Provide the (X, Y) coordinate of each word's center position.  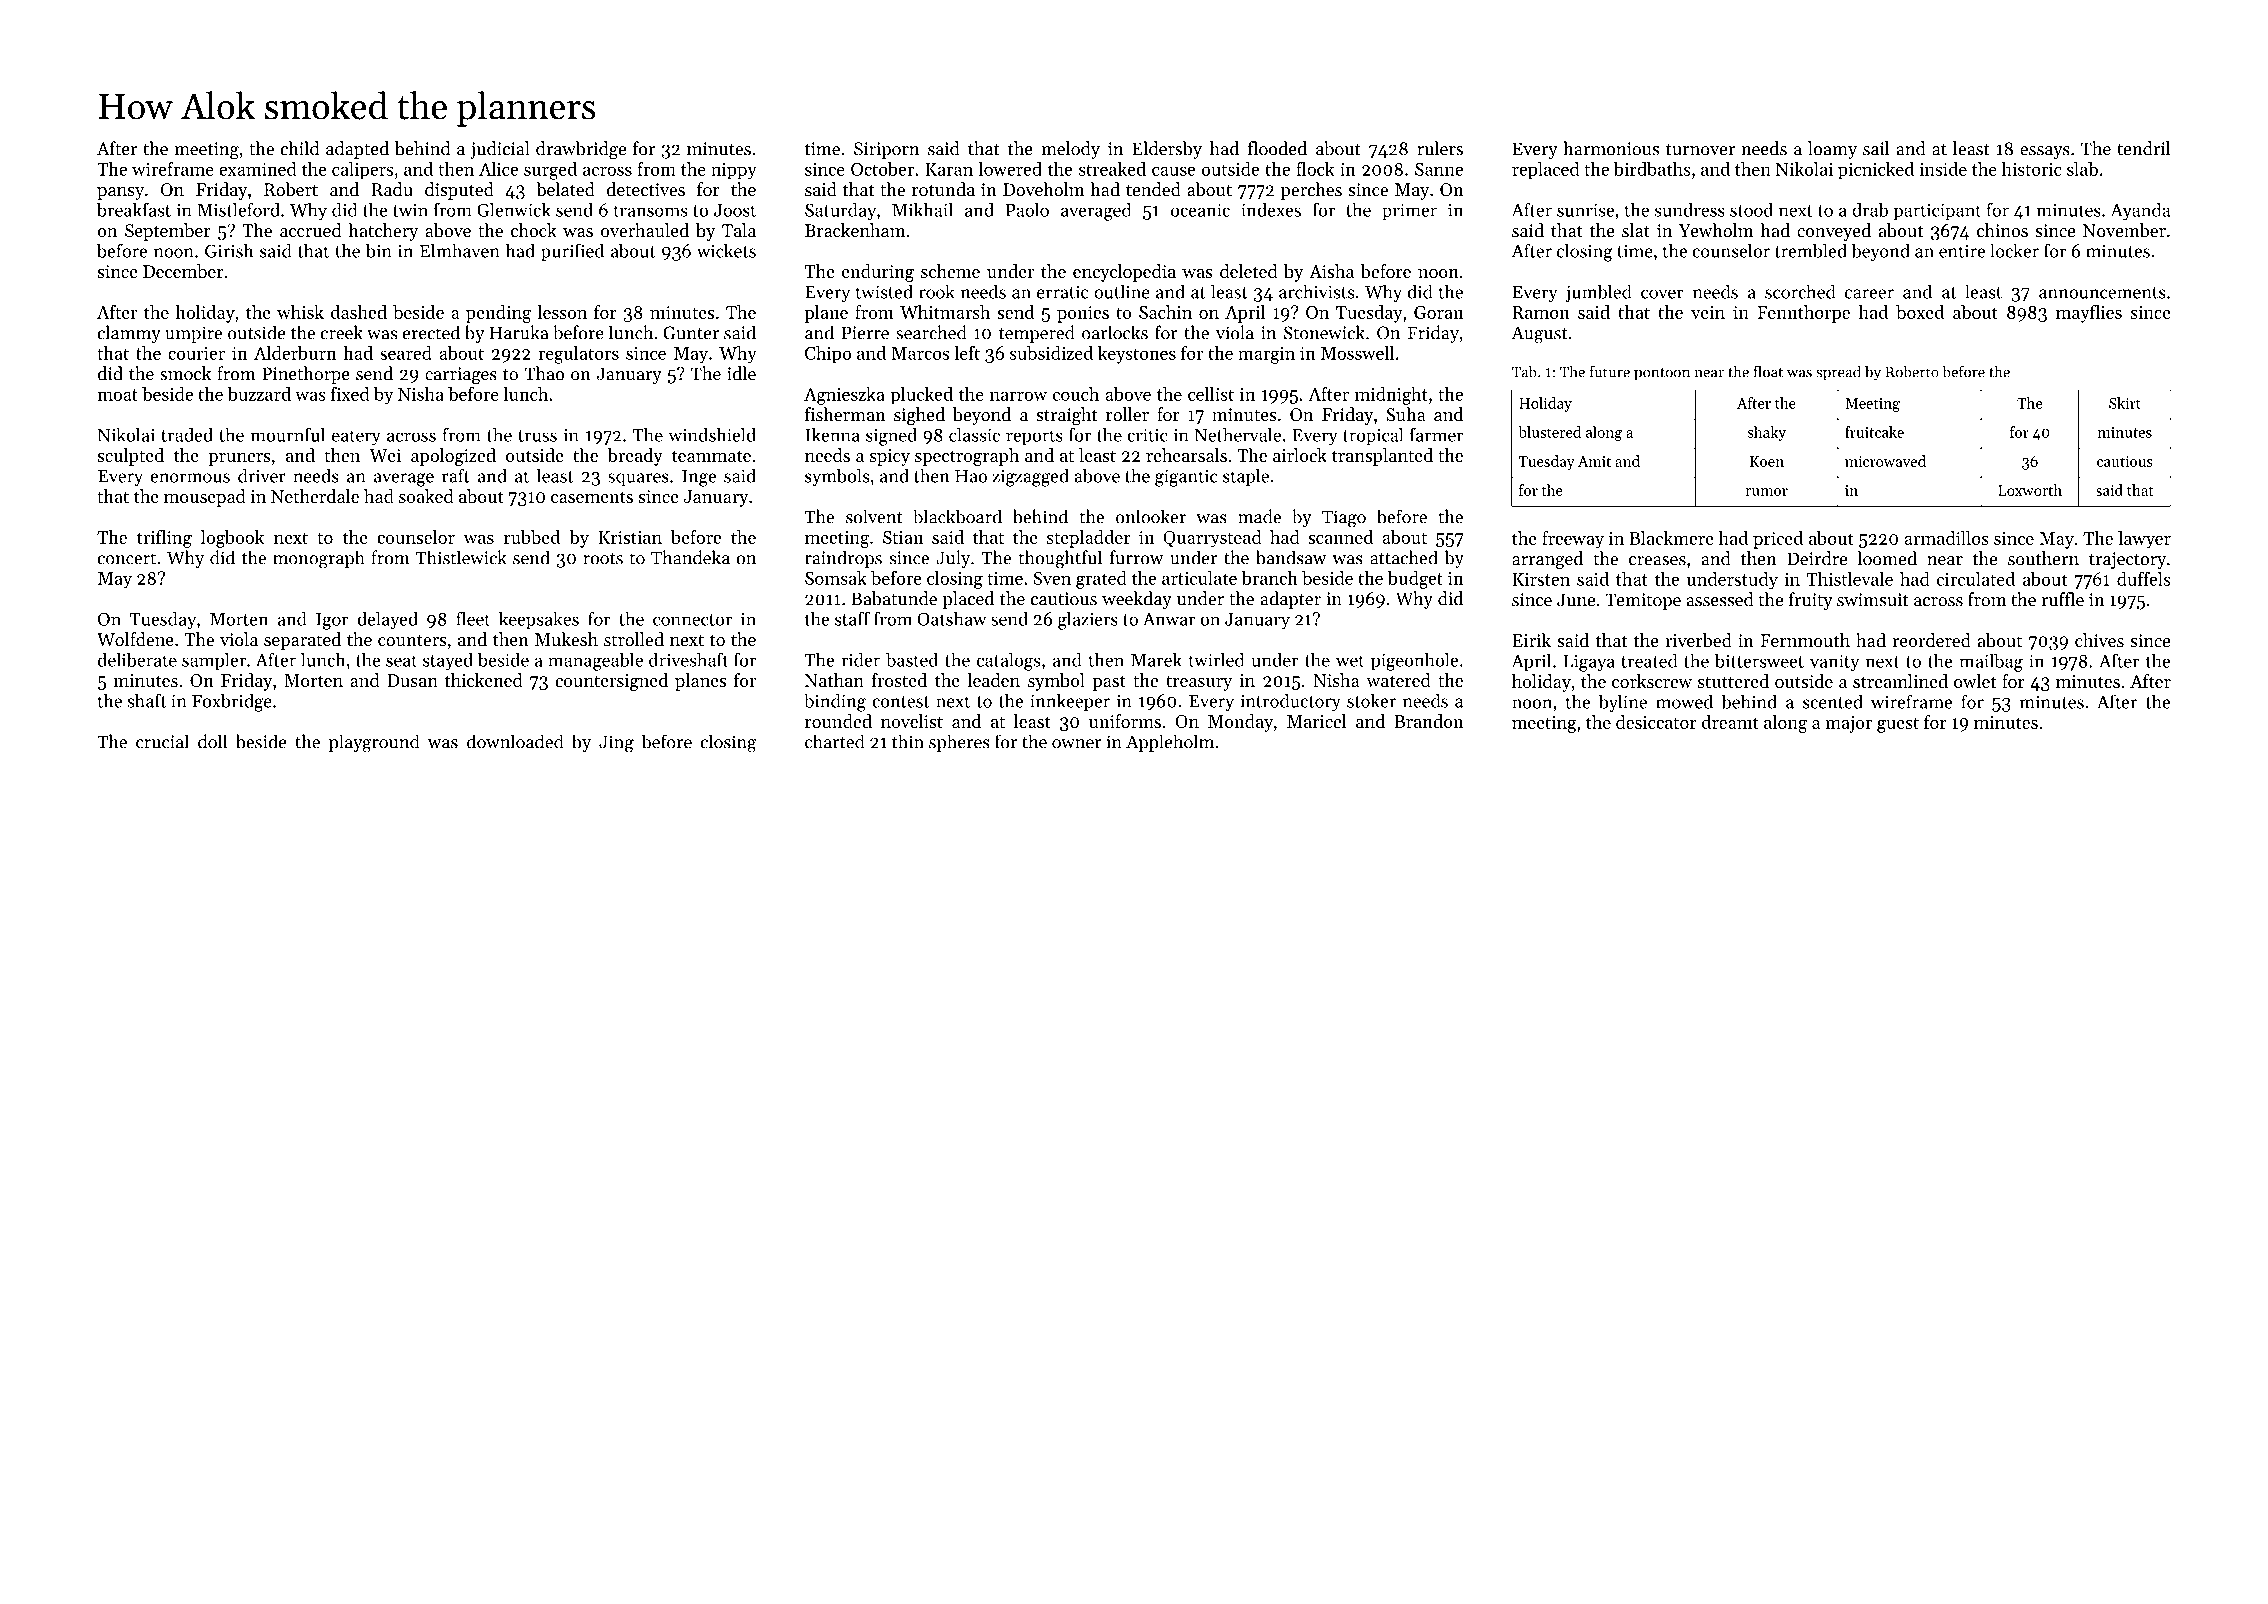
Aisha (1331, 271)
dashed (359, 312)
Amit (1594, 461)
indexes (1271, 210)
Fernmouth (1805, 640)
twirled (1216, 659)
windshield (712, 434)
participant (1937, 212)
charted (835, 741)
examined (258, 169)
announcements (2102, 293)
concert (127, 559)
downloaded (515, 741)
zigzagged (1030, 477)
